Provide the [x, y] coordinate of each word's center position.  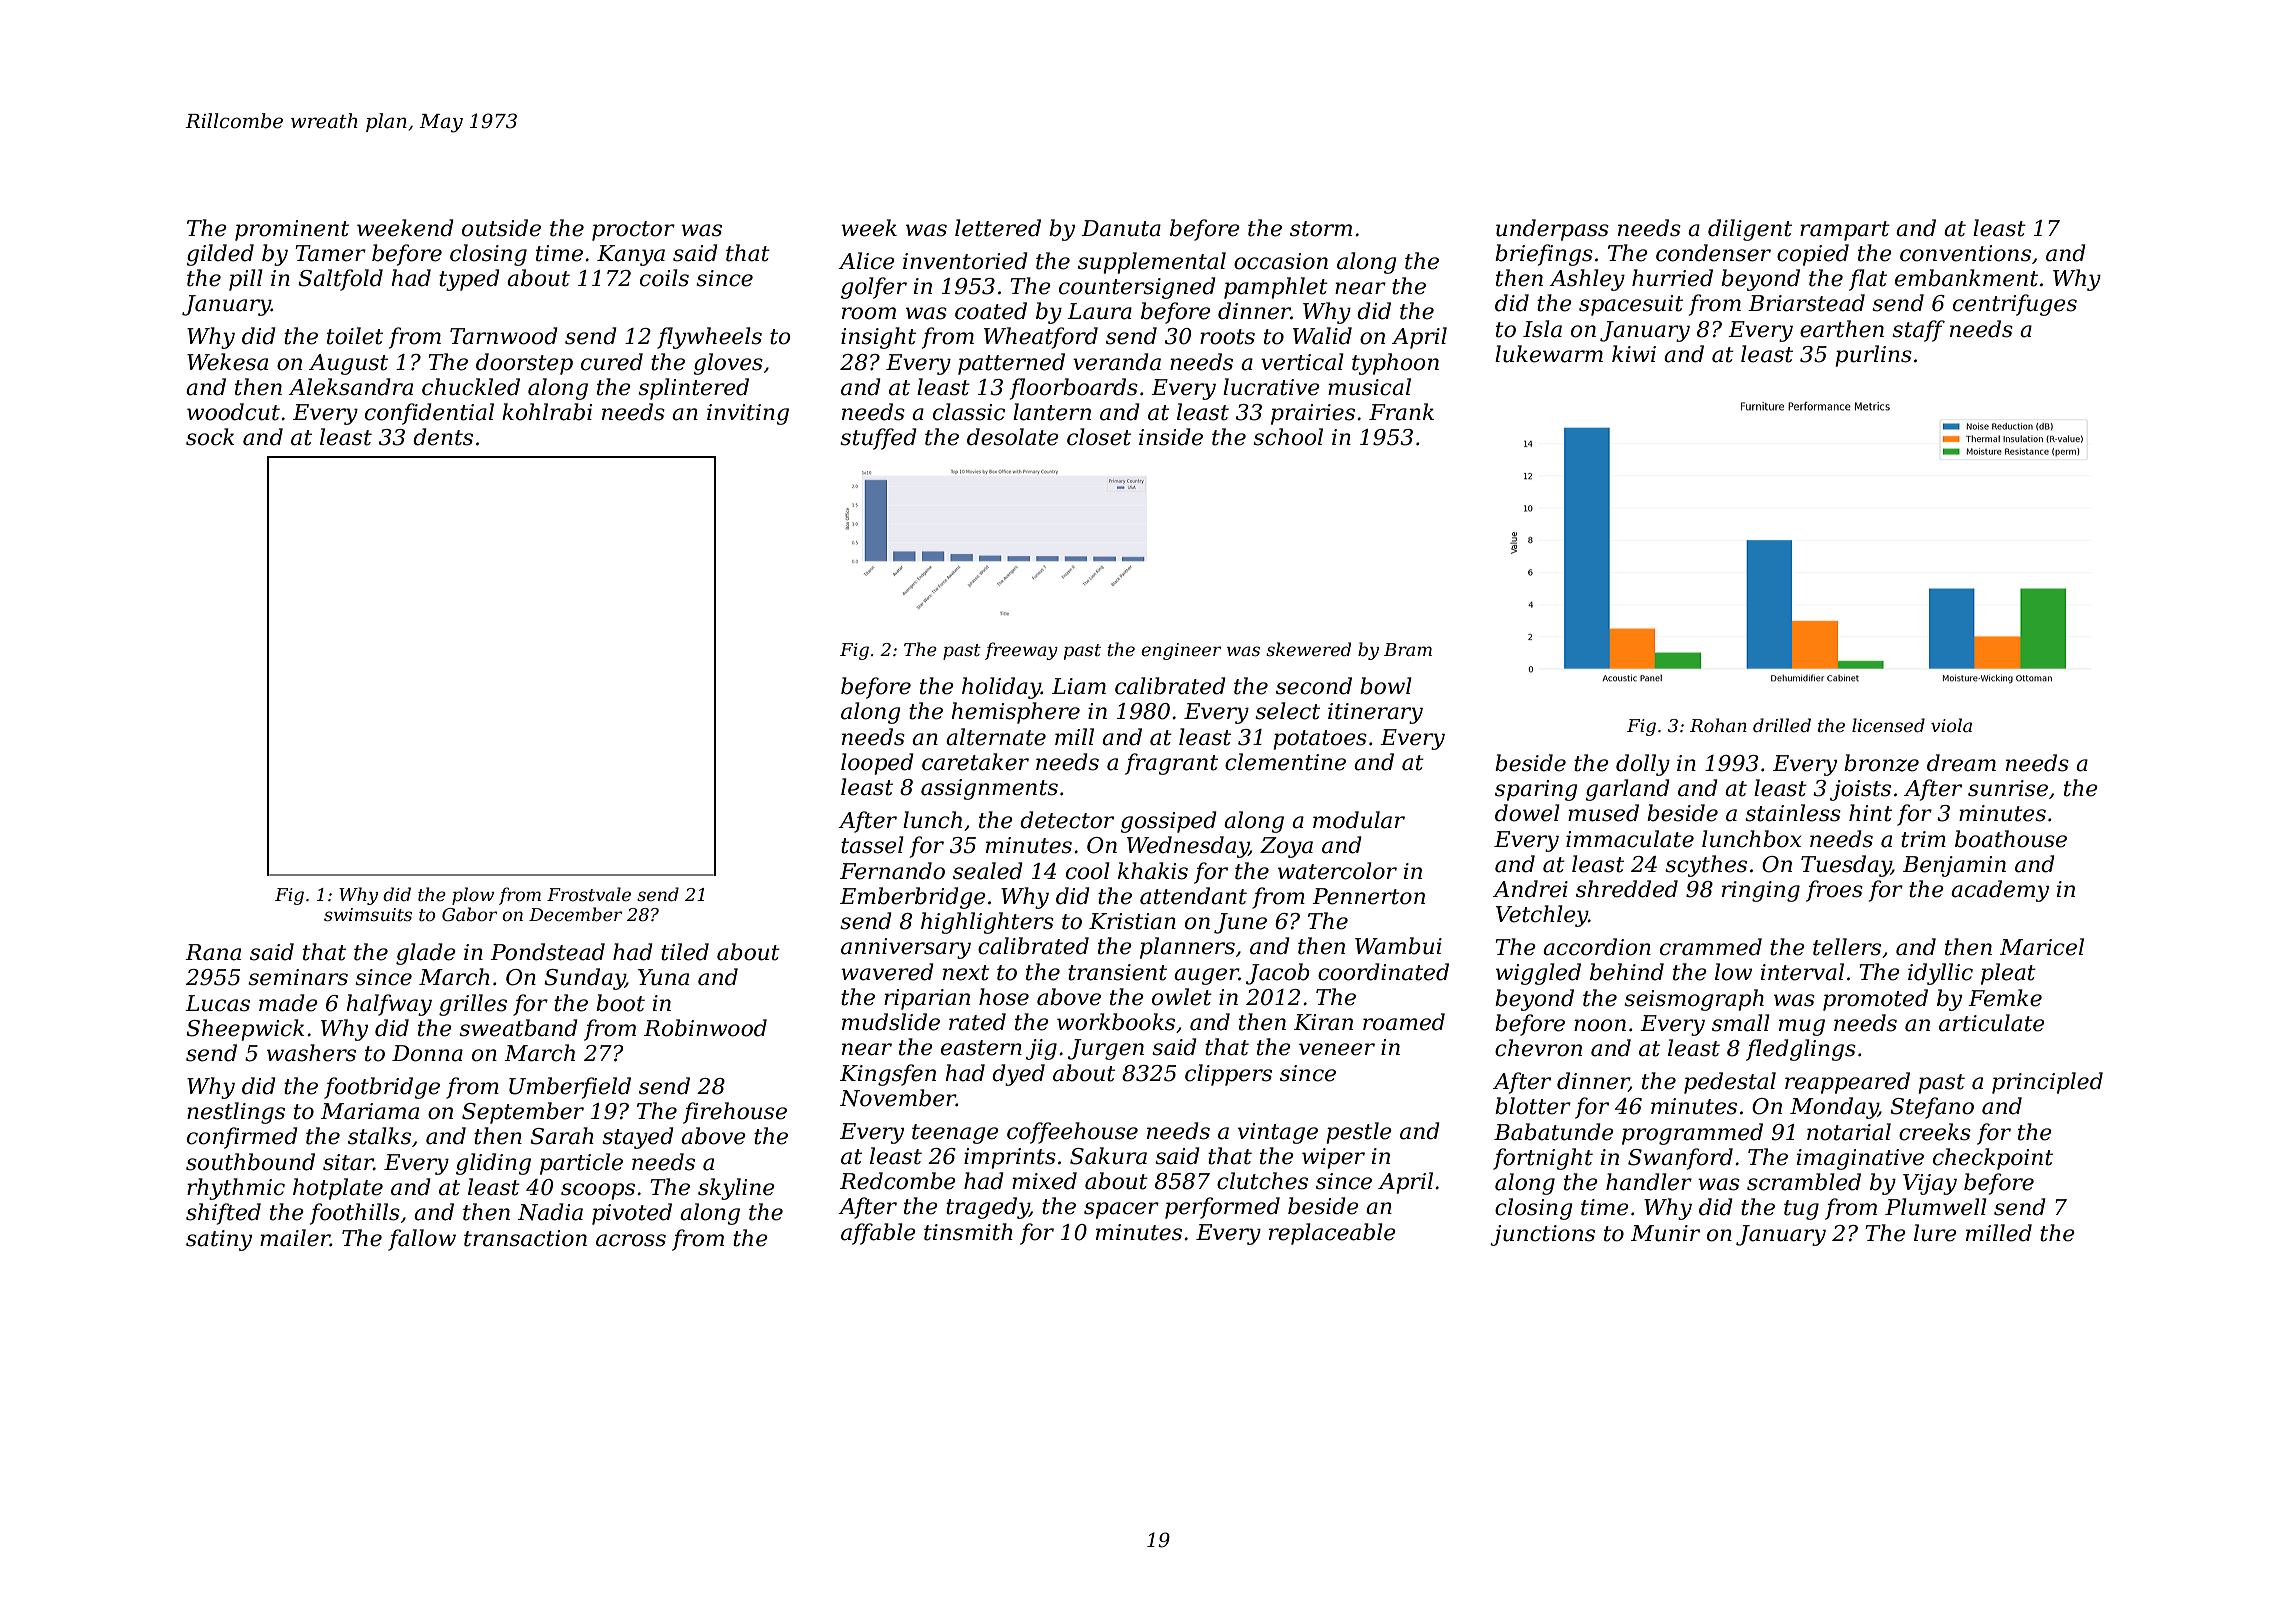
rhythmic [236, 1189]
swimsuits [368, 915]
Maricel [2042, 947]
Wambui [1398, 946]
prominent [292, 230]
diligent [1750, 230]
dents [443, 437]
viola [1951, 725]
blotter [1533, 1106]
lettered [998, 228]
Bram [1408, 649]
